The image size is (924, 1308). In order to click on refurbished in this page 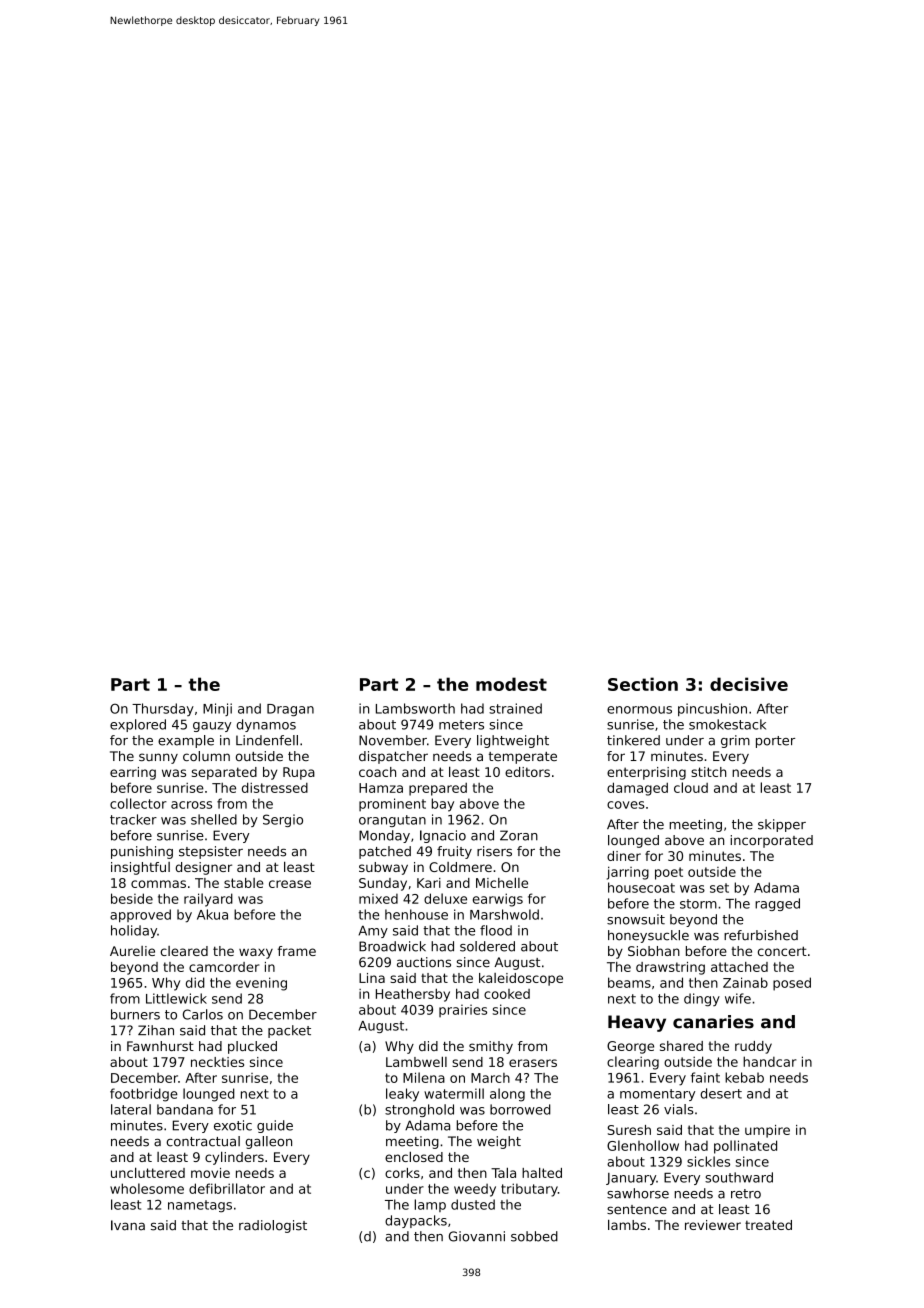, I will do `click(761, 935)`.
